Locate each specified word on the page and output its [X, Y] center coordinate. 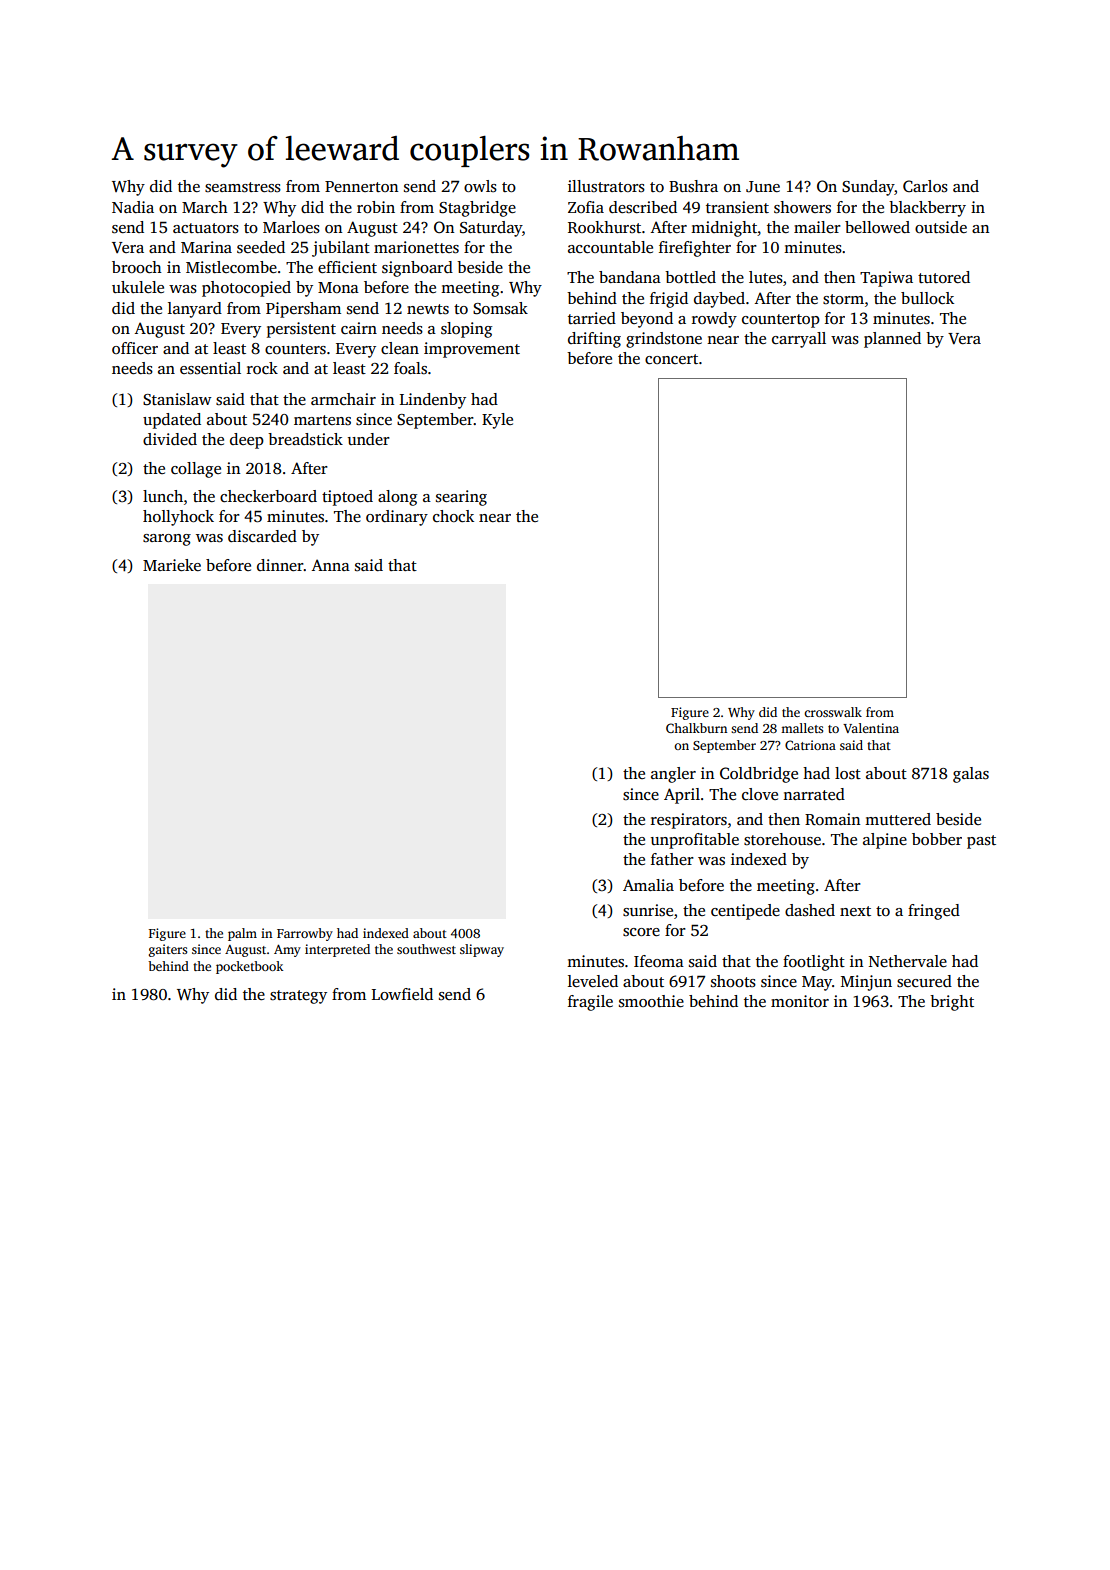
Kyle [497, 421]
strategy [298, 997]
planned [892, 340]
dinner [280, 565]
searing [461, 498]
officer [135, 348]
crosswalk [833, 712]
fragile [590, 1003]
